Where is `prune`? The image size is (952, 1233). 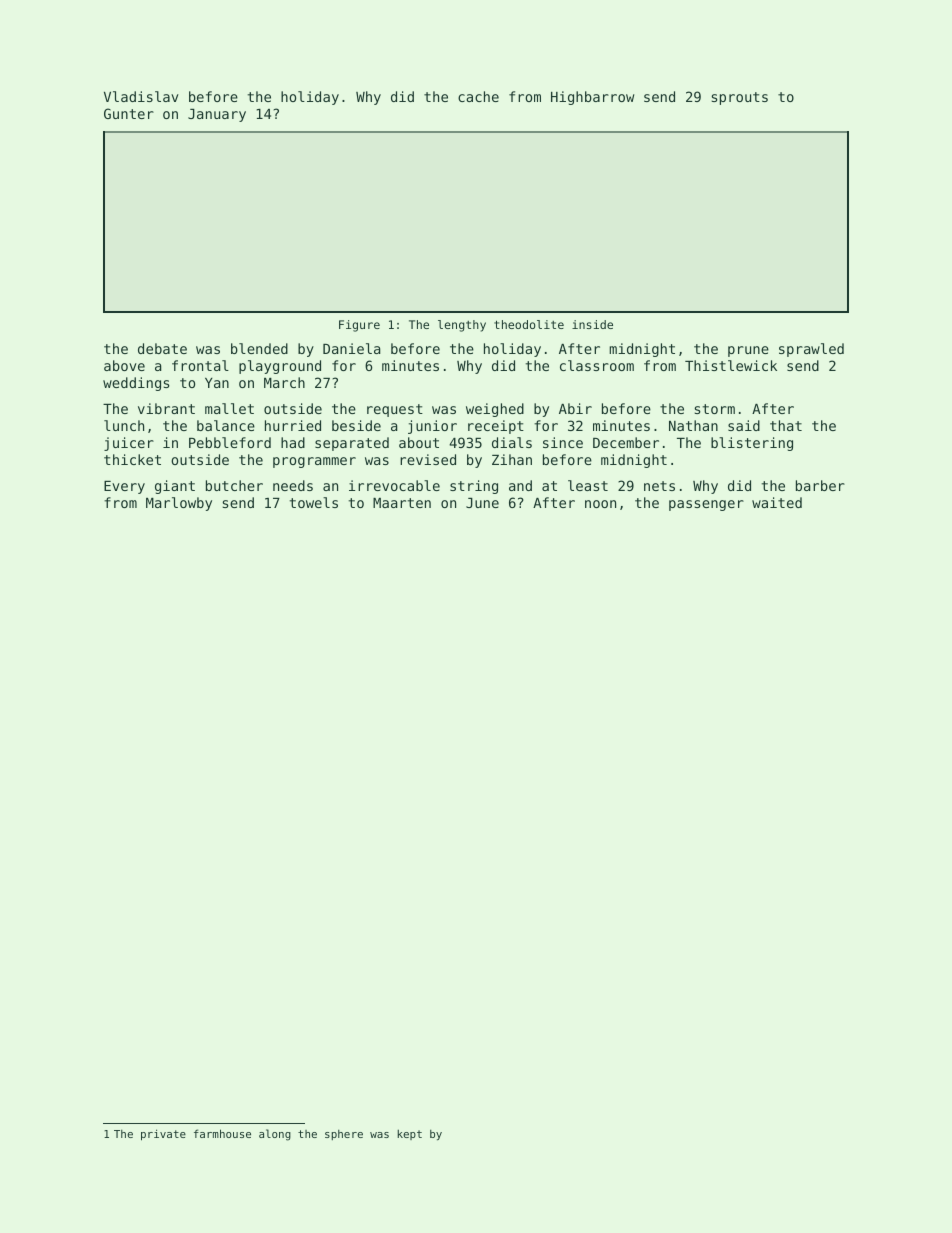
prune is located at coordinates (748, 351).
